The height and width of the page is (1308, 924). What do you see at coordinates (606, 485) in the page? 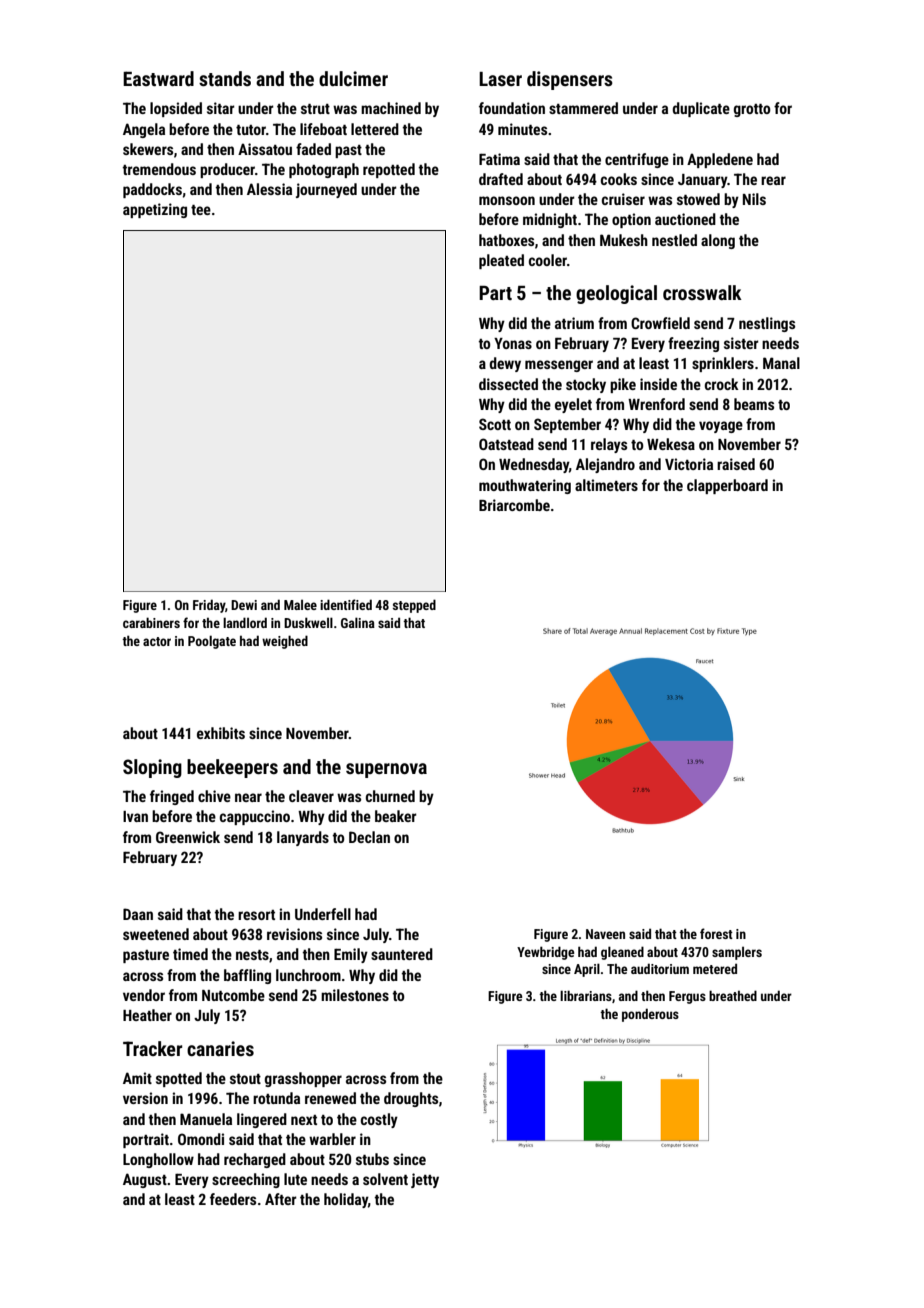
I see `altimeters` at bounding box center [606, 485].
